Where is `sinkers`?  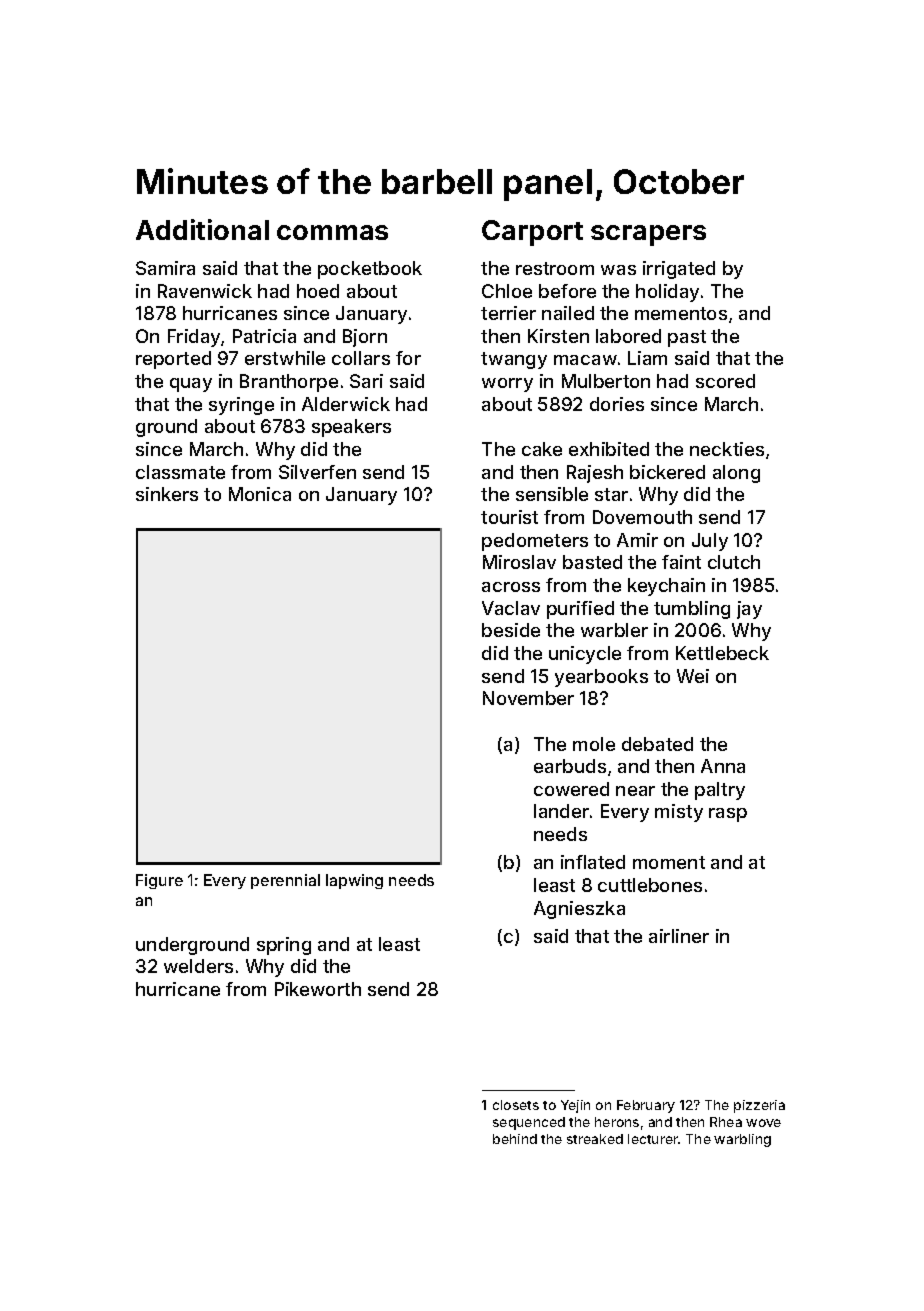
sinkers is located at coordinates (167, 494).
